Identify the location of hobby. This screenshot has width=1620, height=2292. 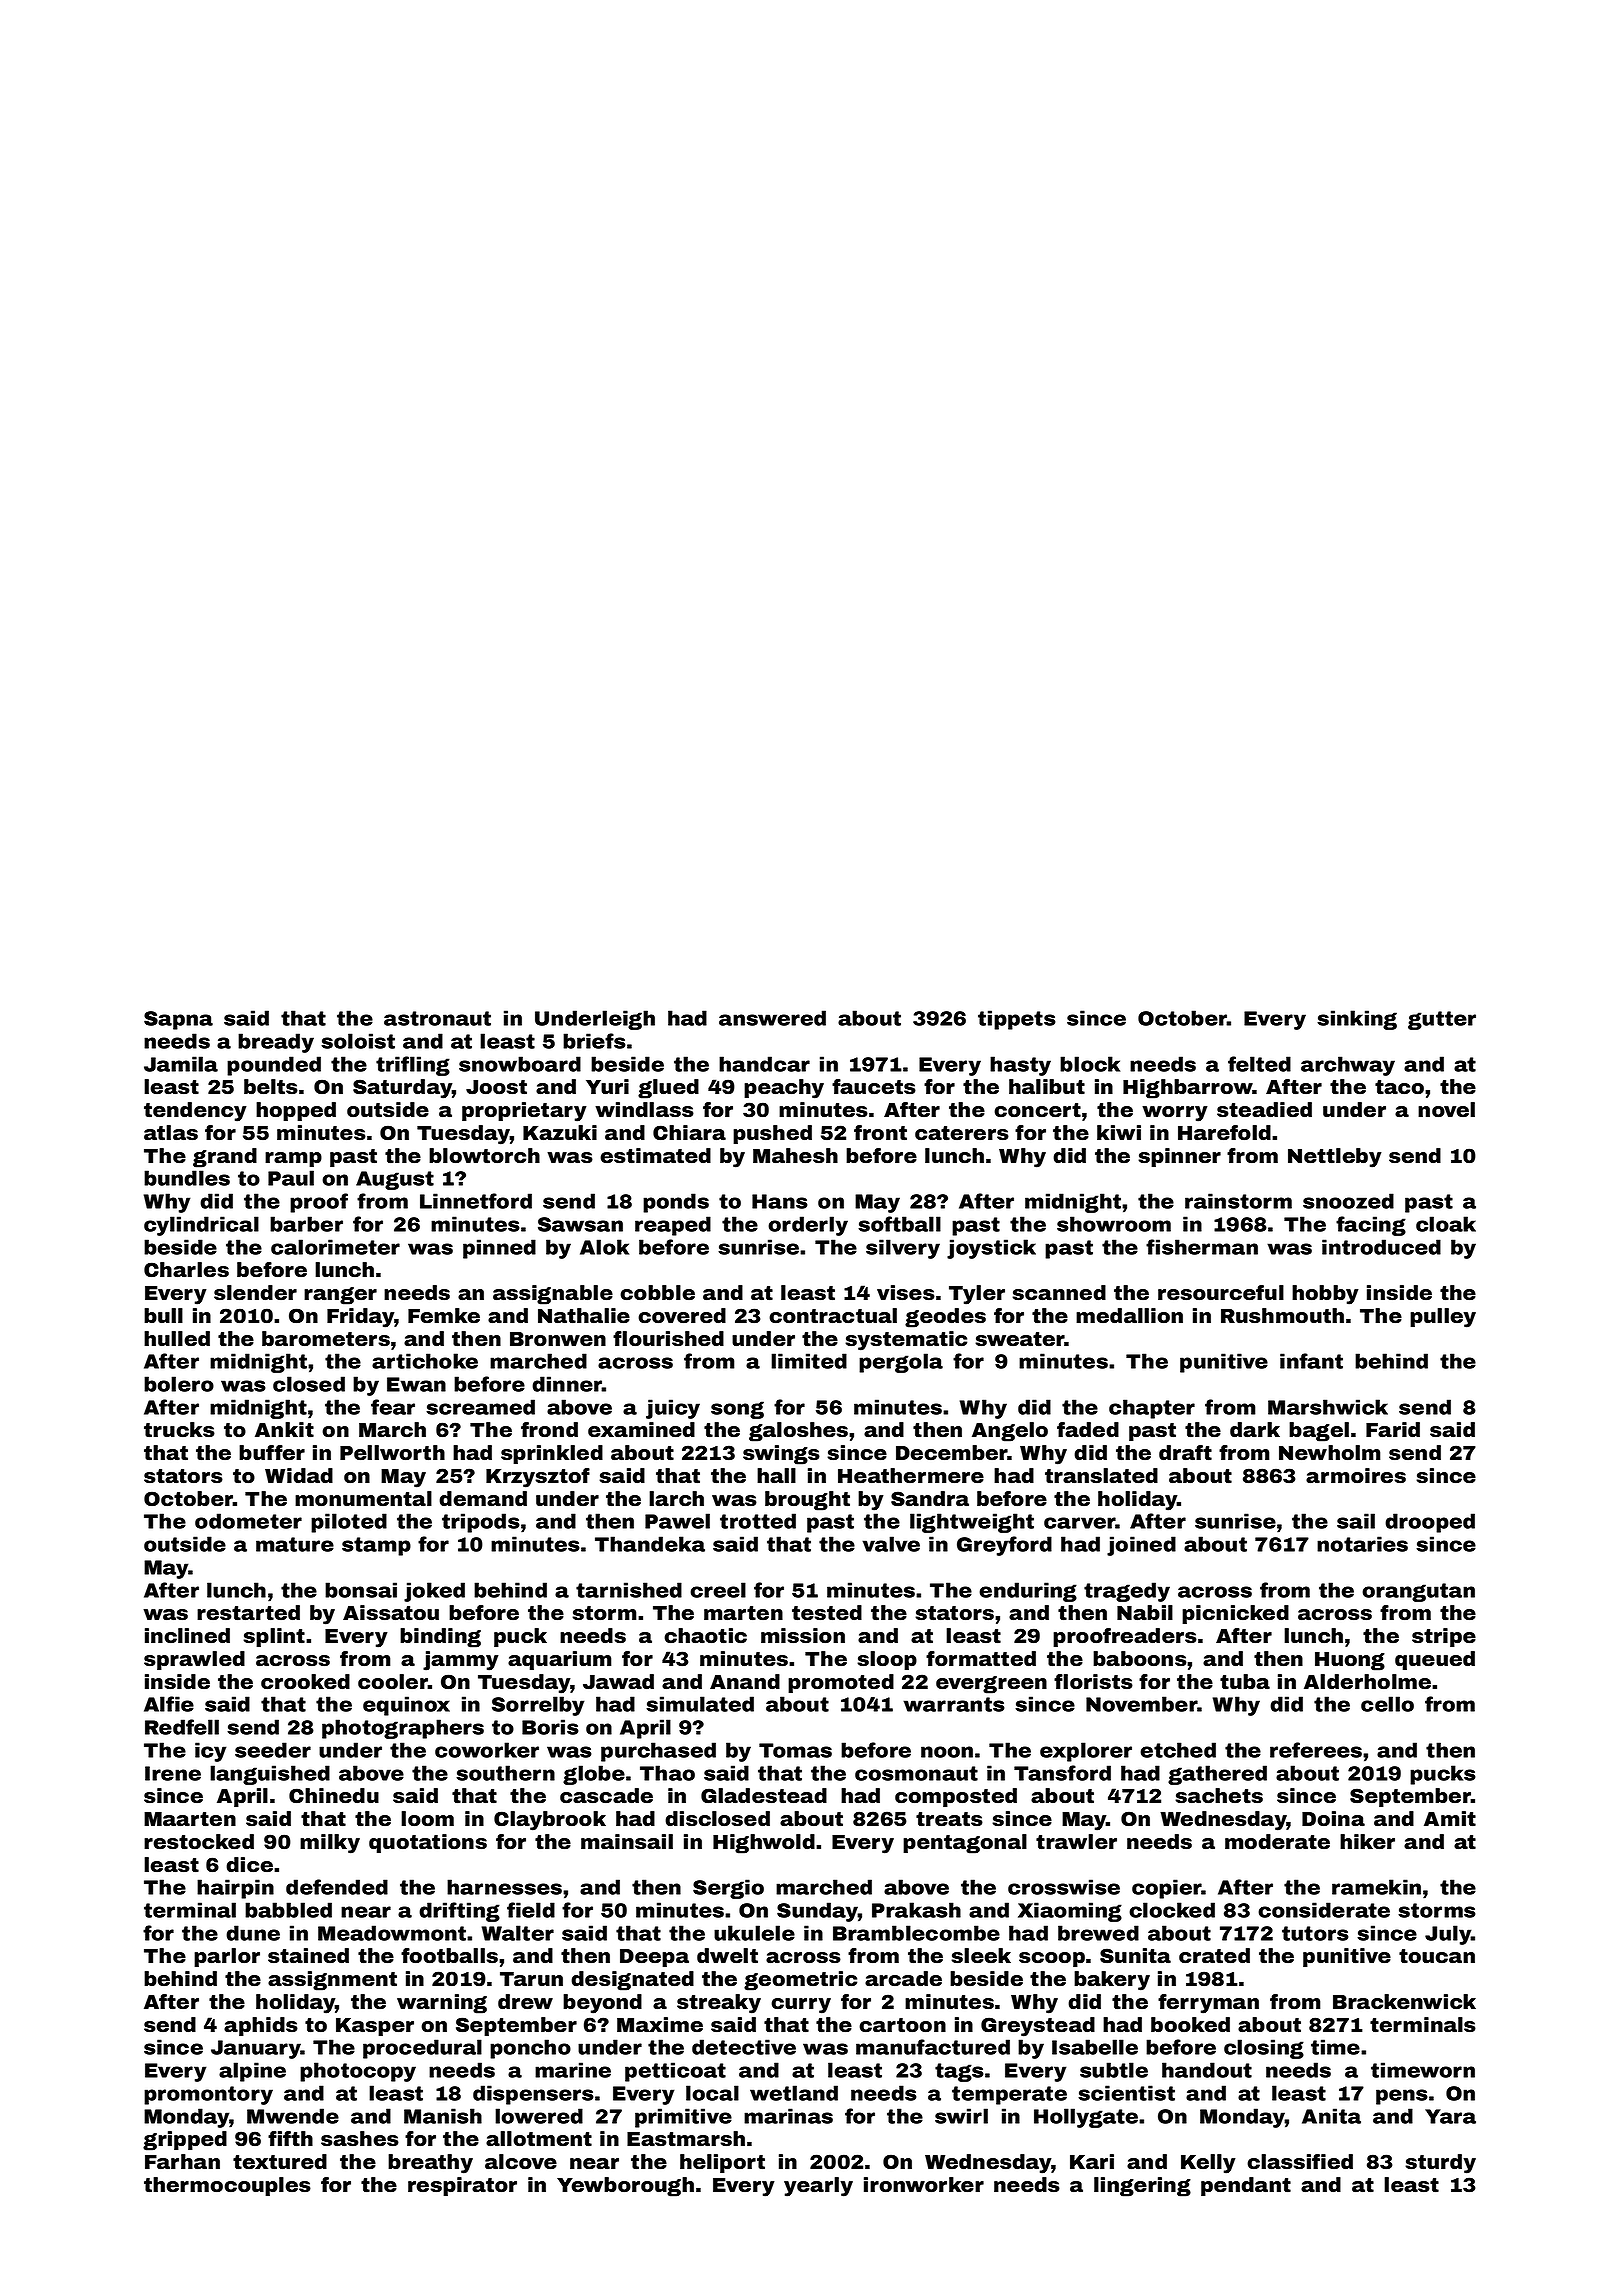
(1325, 1295).
